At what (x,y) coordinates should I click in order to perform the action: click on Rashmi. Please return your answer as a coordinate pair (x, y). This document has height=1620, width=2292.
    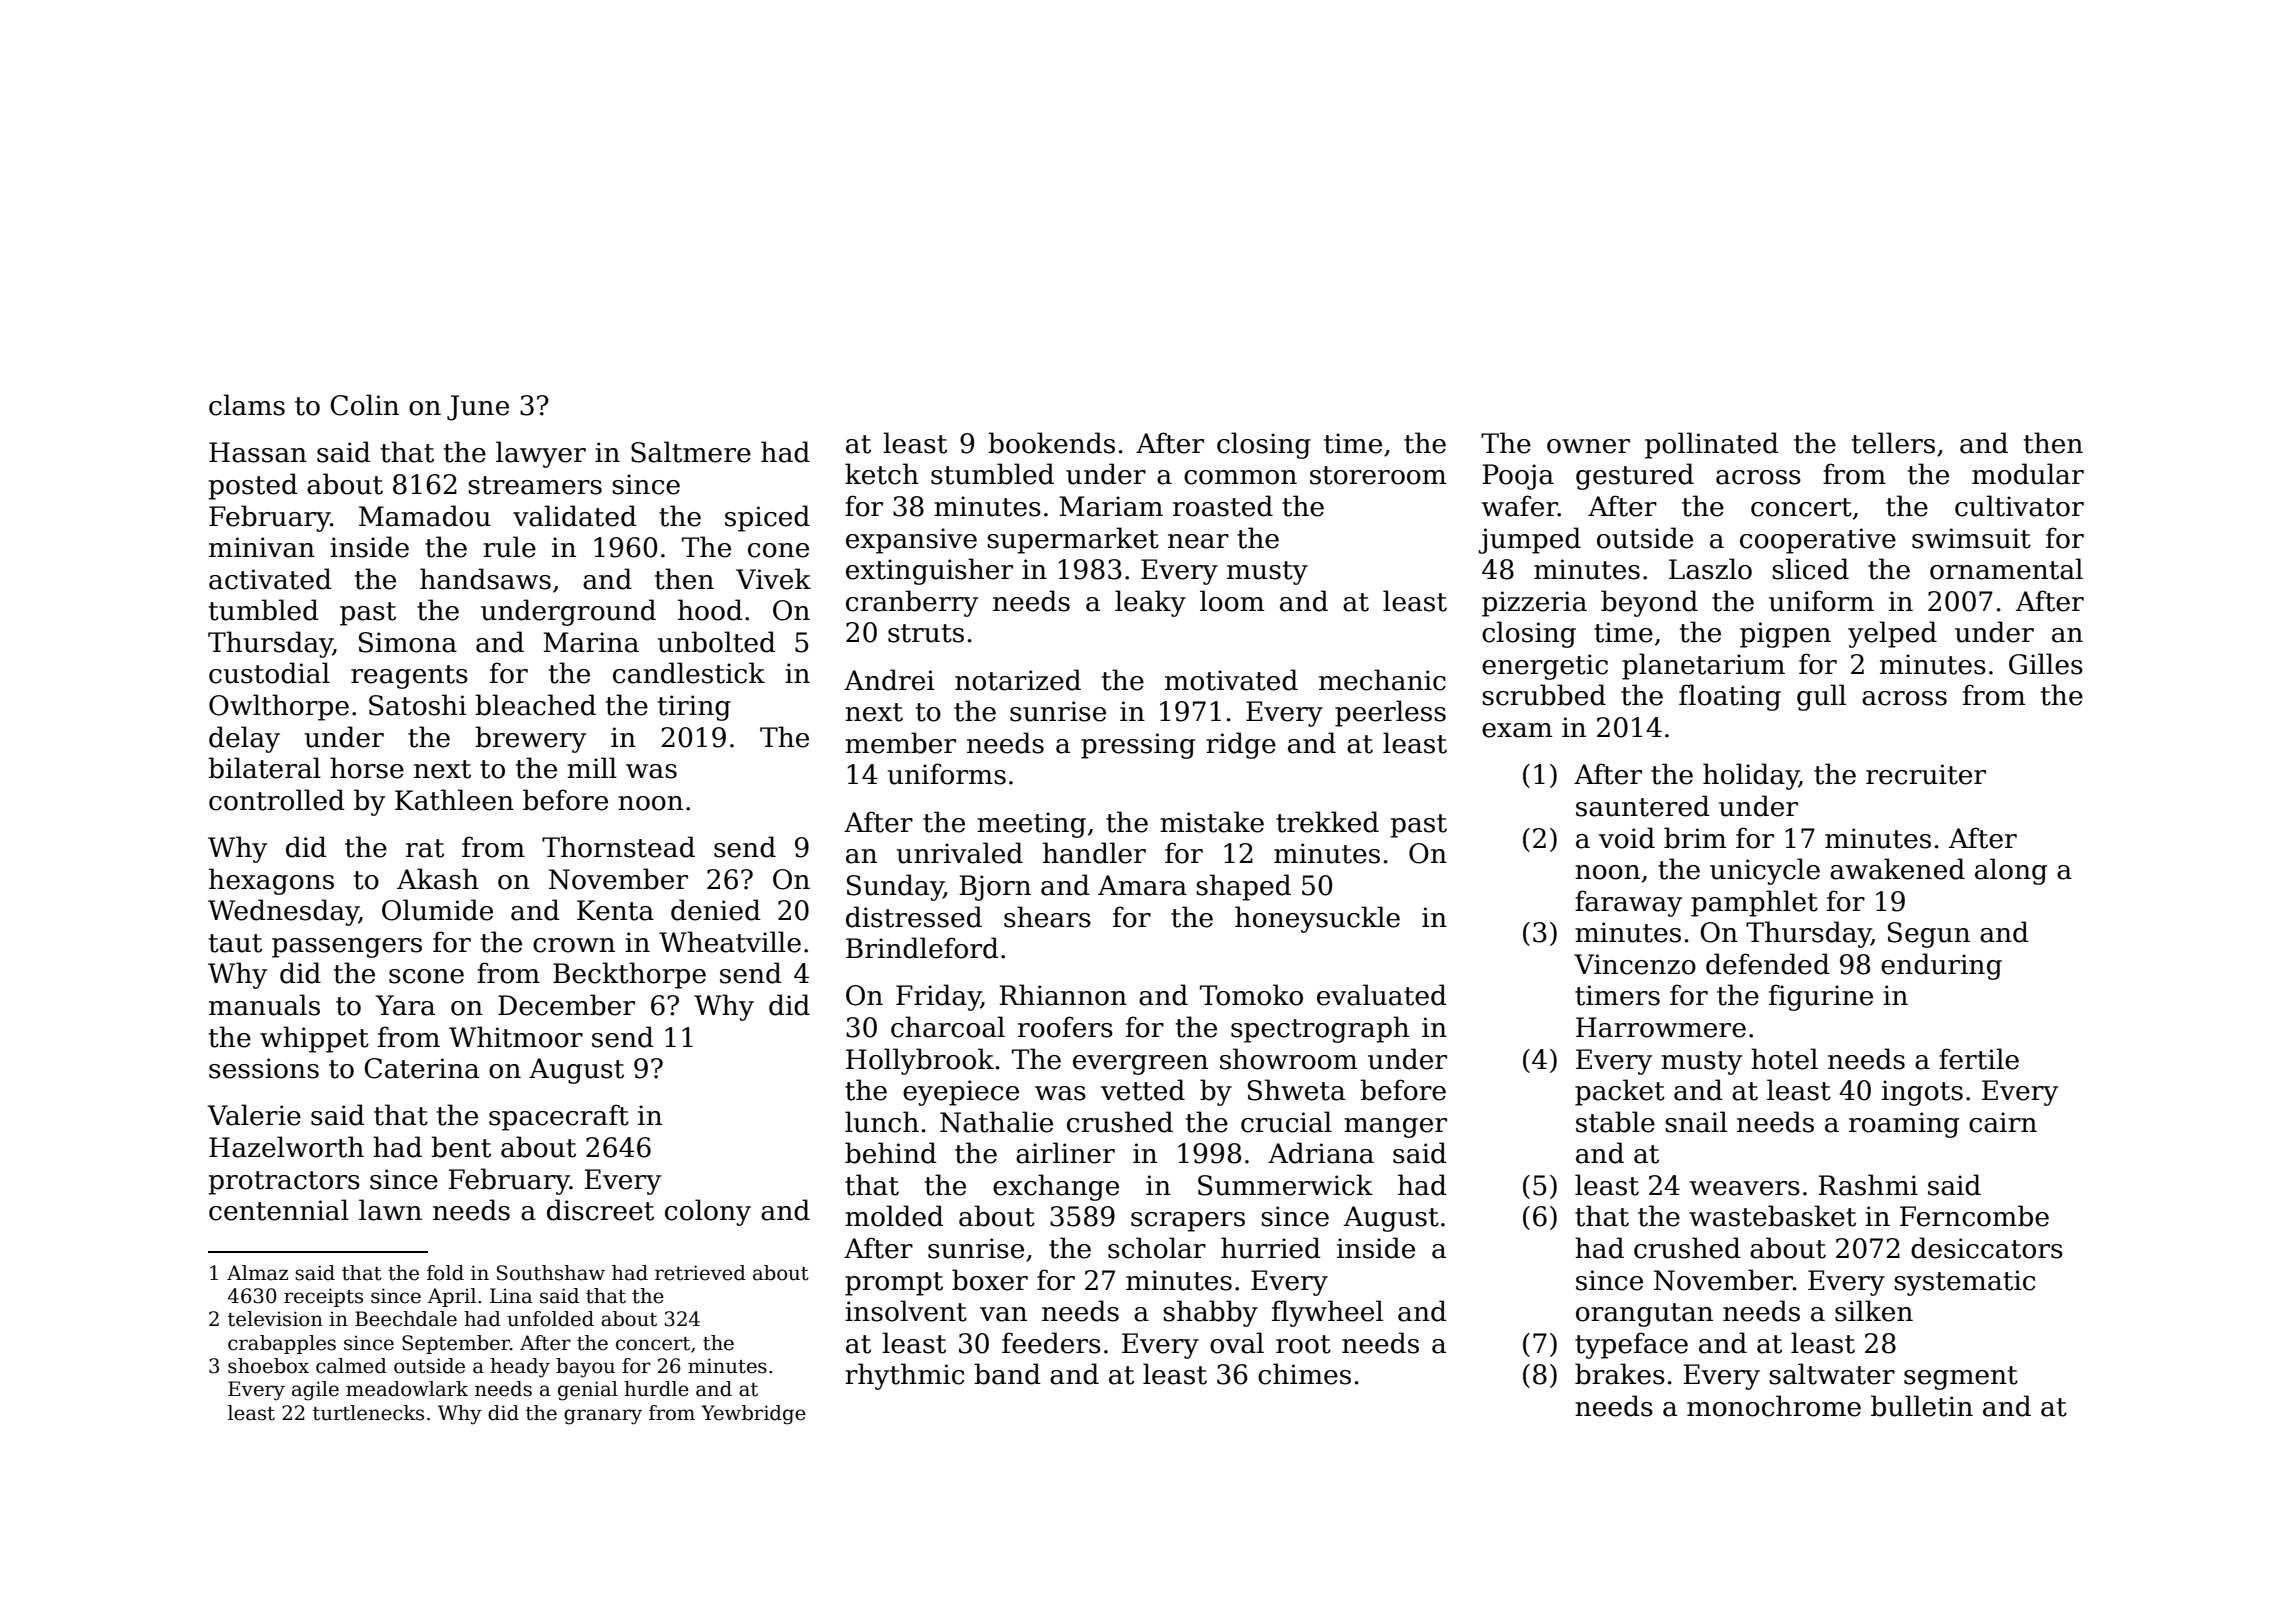
    Looking at the image, I should click on (1868, 1185).
